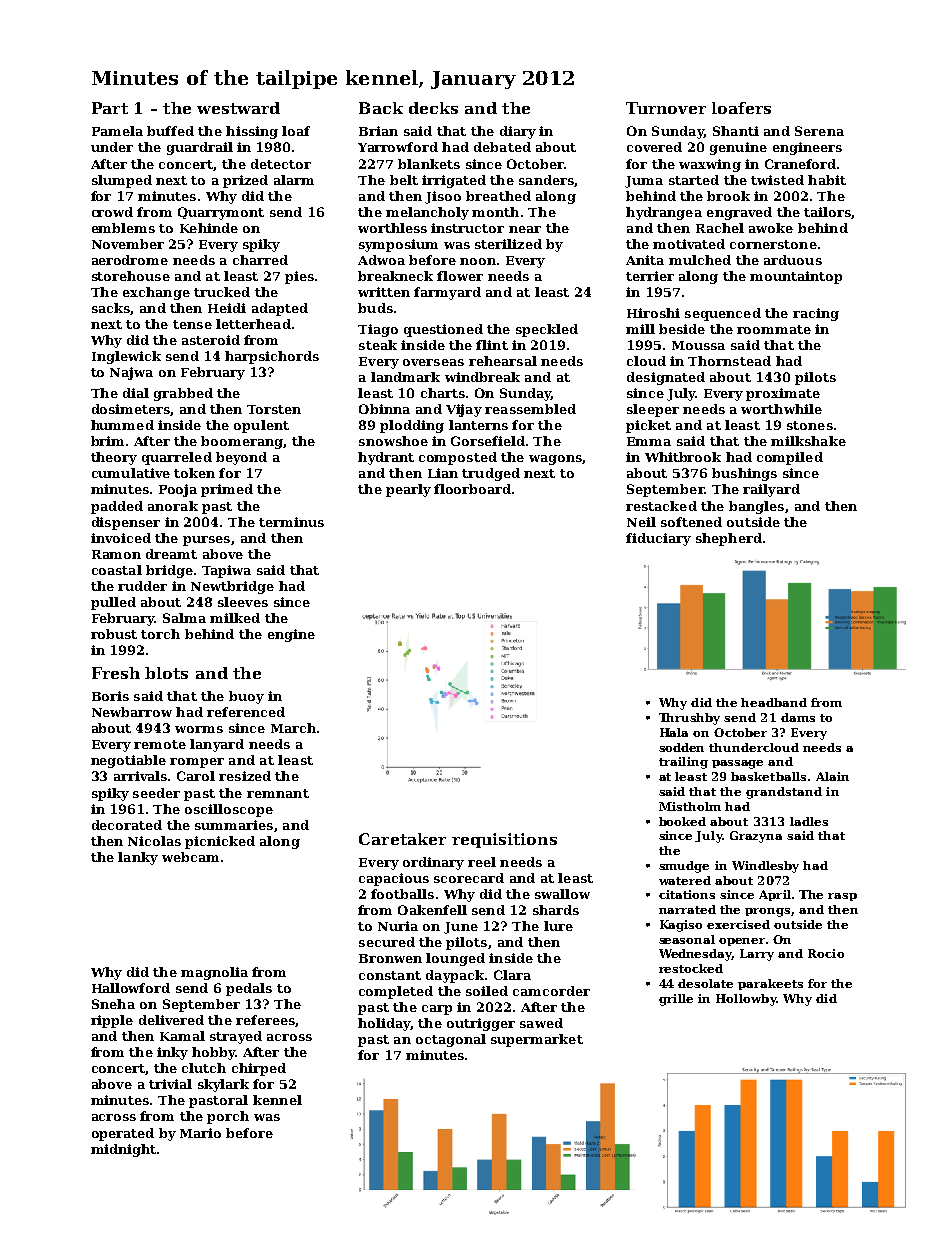 This document has height=1233, width=952. Describe the element at coordinates (736, 131) in the document. I see `Shanti` at that location.
